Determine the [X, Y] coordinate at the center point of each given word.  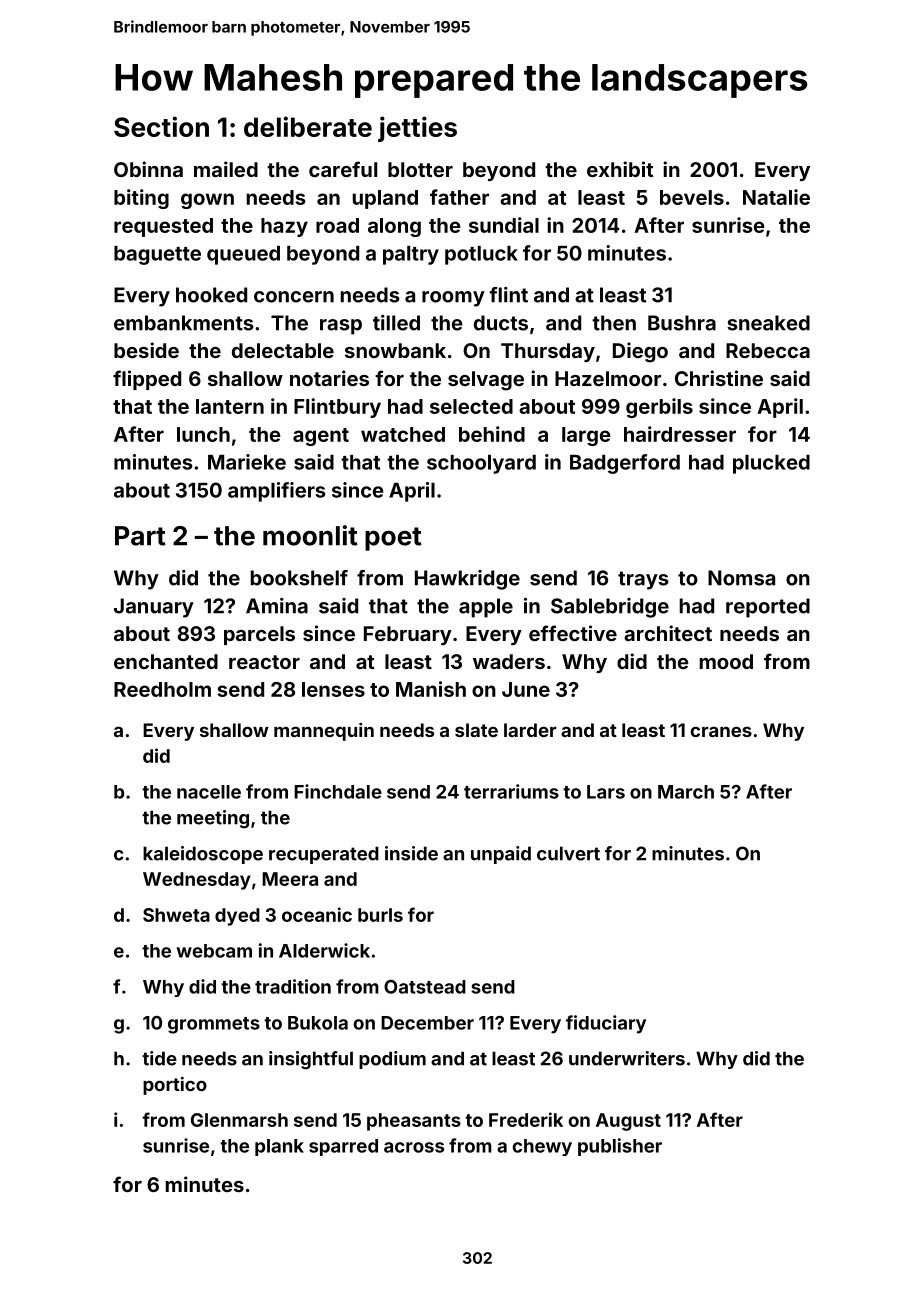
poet [393, 539]
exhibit [620, 169]
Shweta [176, 915]
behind [492, 434]
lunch [203, 434]
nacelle [209, 792]
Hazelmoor [608, 378]
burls [380, 915]
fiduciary [606, 1024]
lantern [230, 406]
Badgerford [625, 464]
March [686, 792]
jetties [417, 129]
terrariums [511, 791]
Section [161, 126]
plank [279, 1147]
